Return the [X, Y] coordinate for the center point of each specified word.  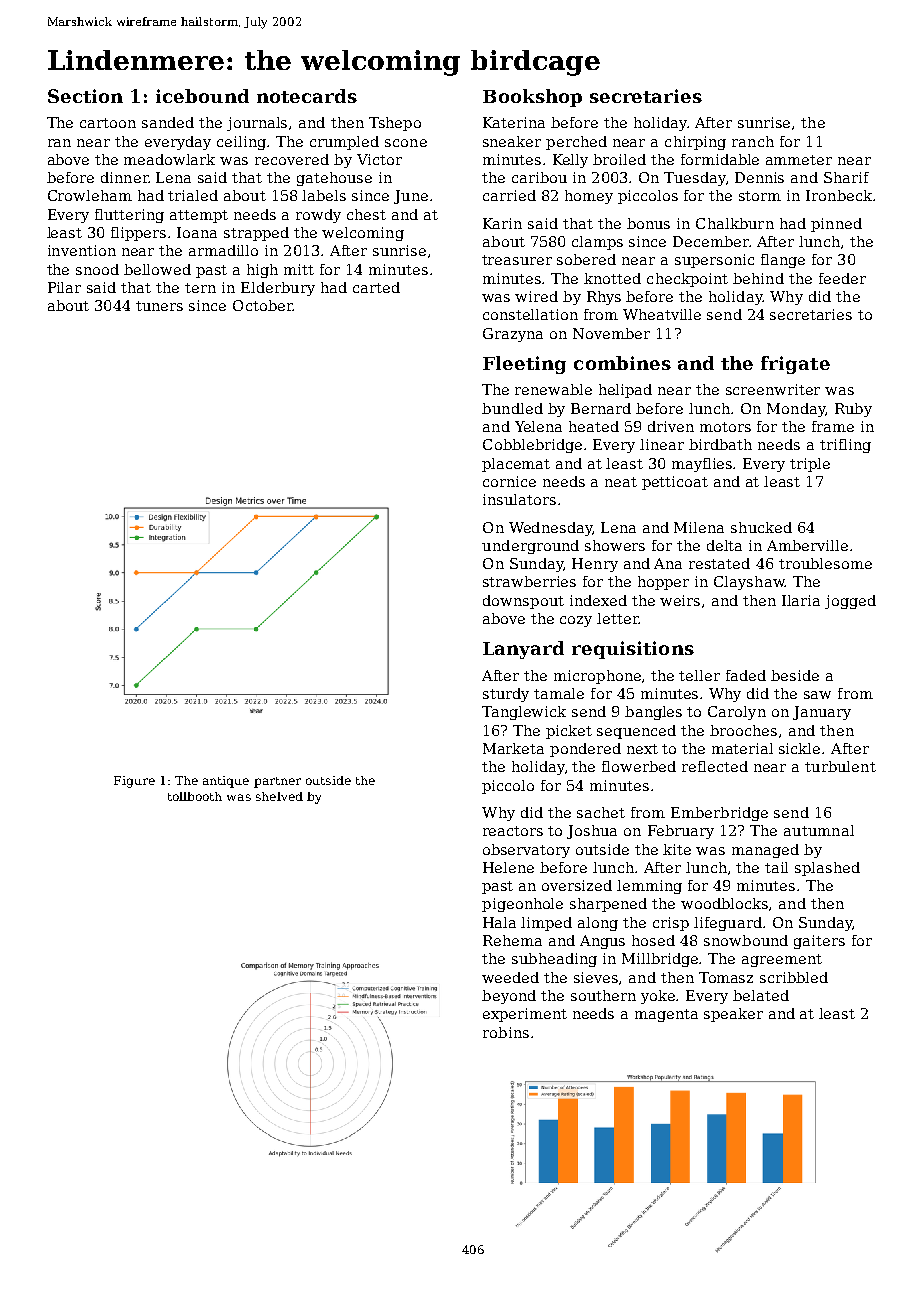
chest [366, 214]
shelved [279, 796]
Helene [508, 867]
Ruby [853, 410]
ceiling [241, 143]
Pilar [64, 287]
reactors [513, 831]
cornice [509, 481]
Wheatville [662, 314]
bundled [512, 408]
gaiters [819, 942]
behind [758, 278]
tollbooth [195, 796]
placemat [516, 465]
